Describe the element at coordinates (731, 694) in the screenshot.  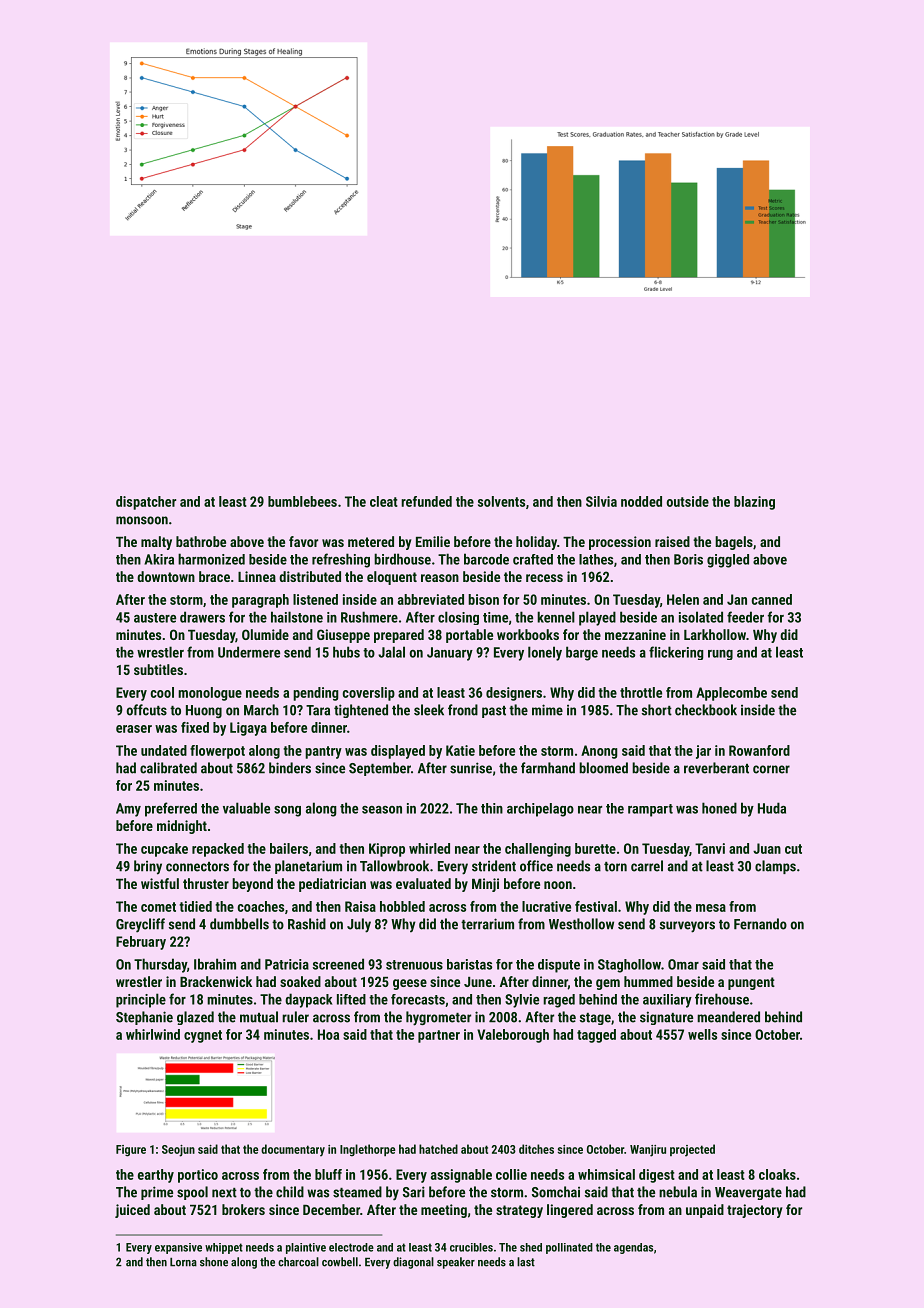
I see `Applecombe` at that location.
